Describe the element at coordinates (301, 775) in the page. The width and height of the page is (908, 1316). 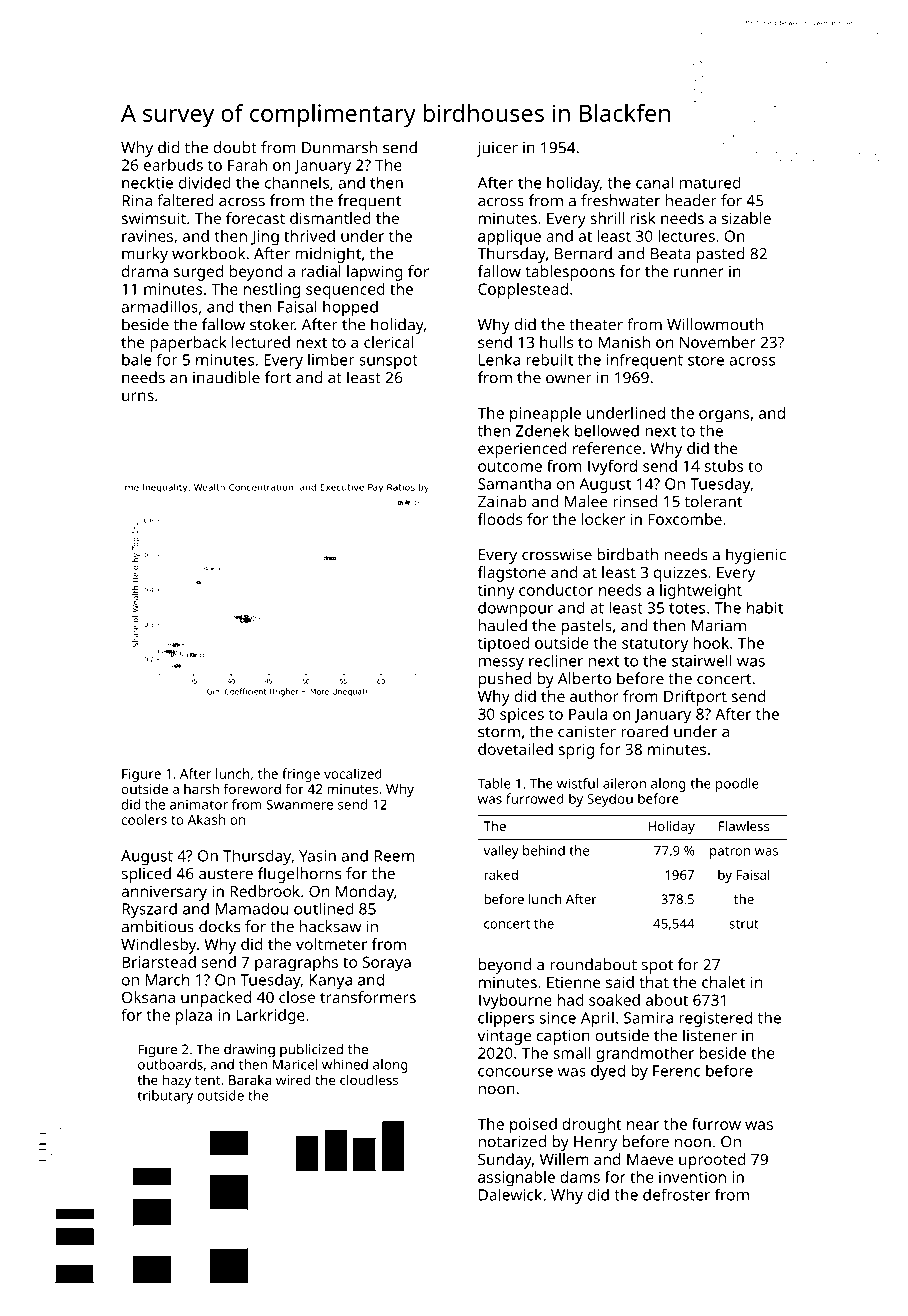
I see `fringe` at that location.
